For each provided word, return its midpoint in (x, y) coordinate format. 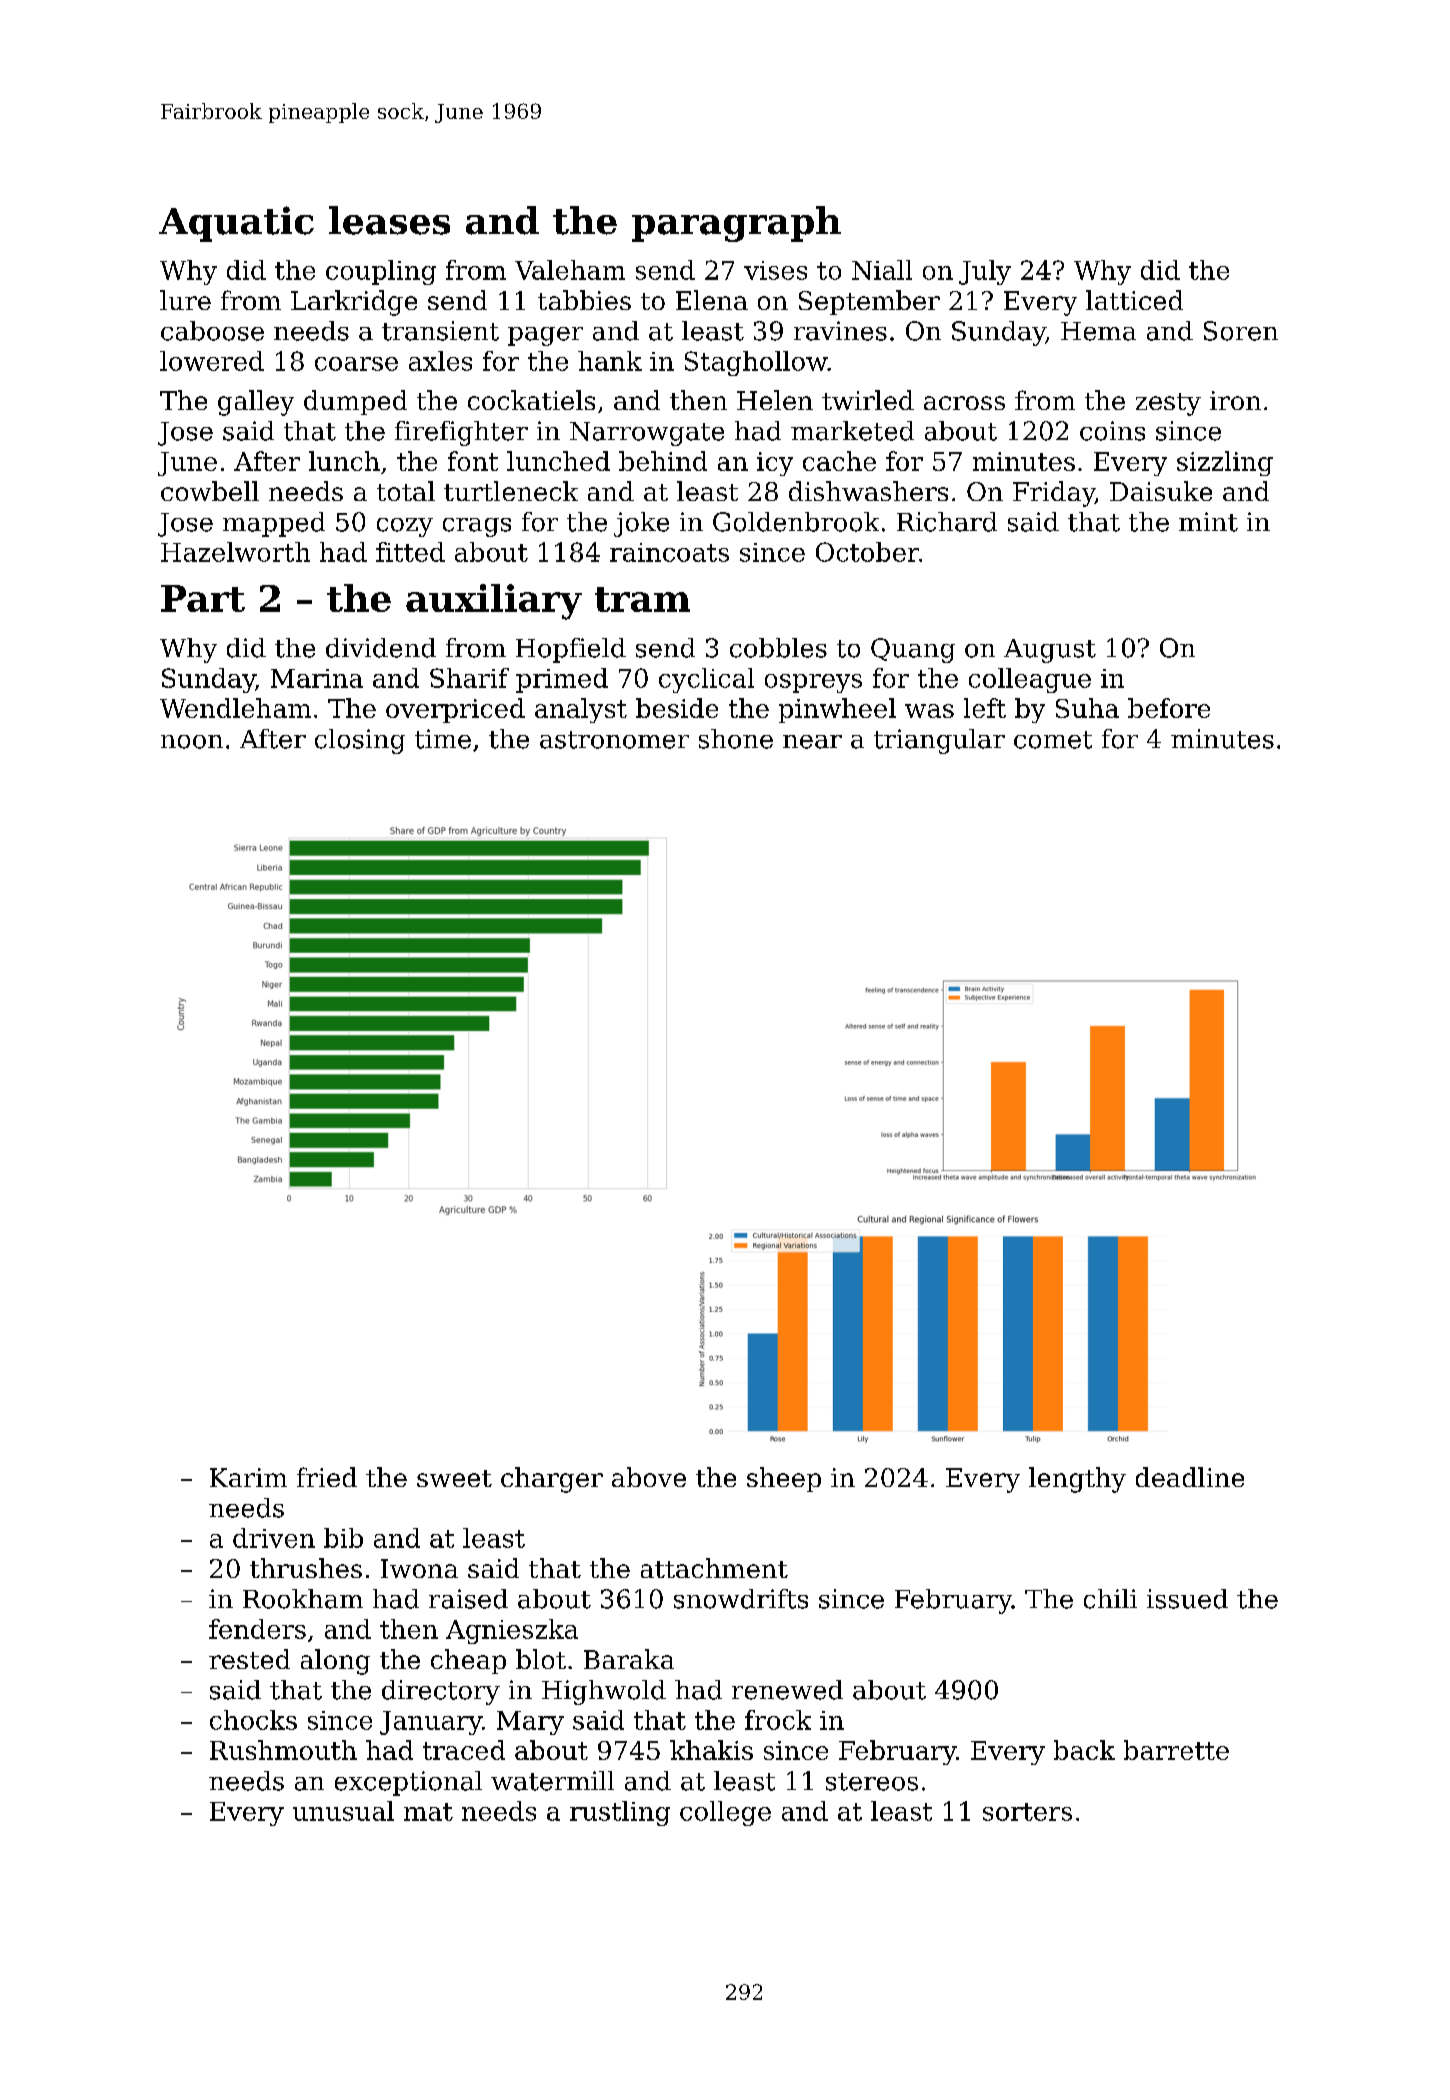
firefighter (461, 433)
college (725, 1813)
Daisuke (1161, 491)
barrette (1176, 1750)
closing (360, 741)
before (1169, 708)
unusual (343, 1811)
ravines (840, 331)
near (812, 742)
